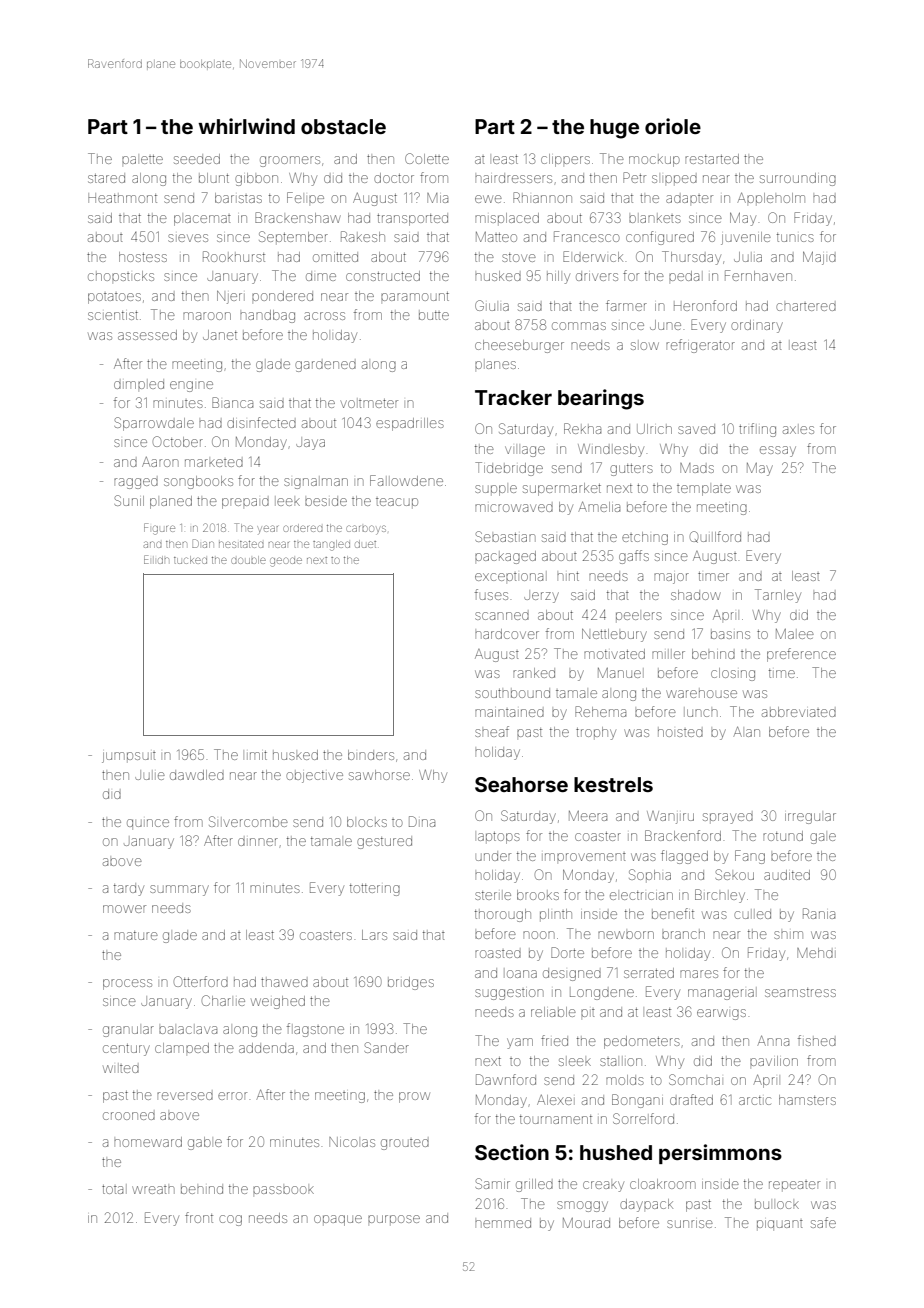 The height and width of the screenshot is (1308, 924). Describe the element at coordinates (778, 451) in the screenshot. I see `essay` at that location.
